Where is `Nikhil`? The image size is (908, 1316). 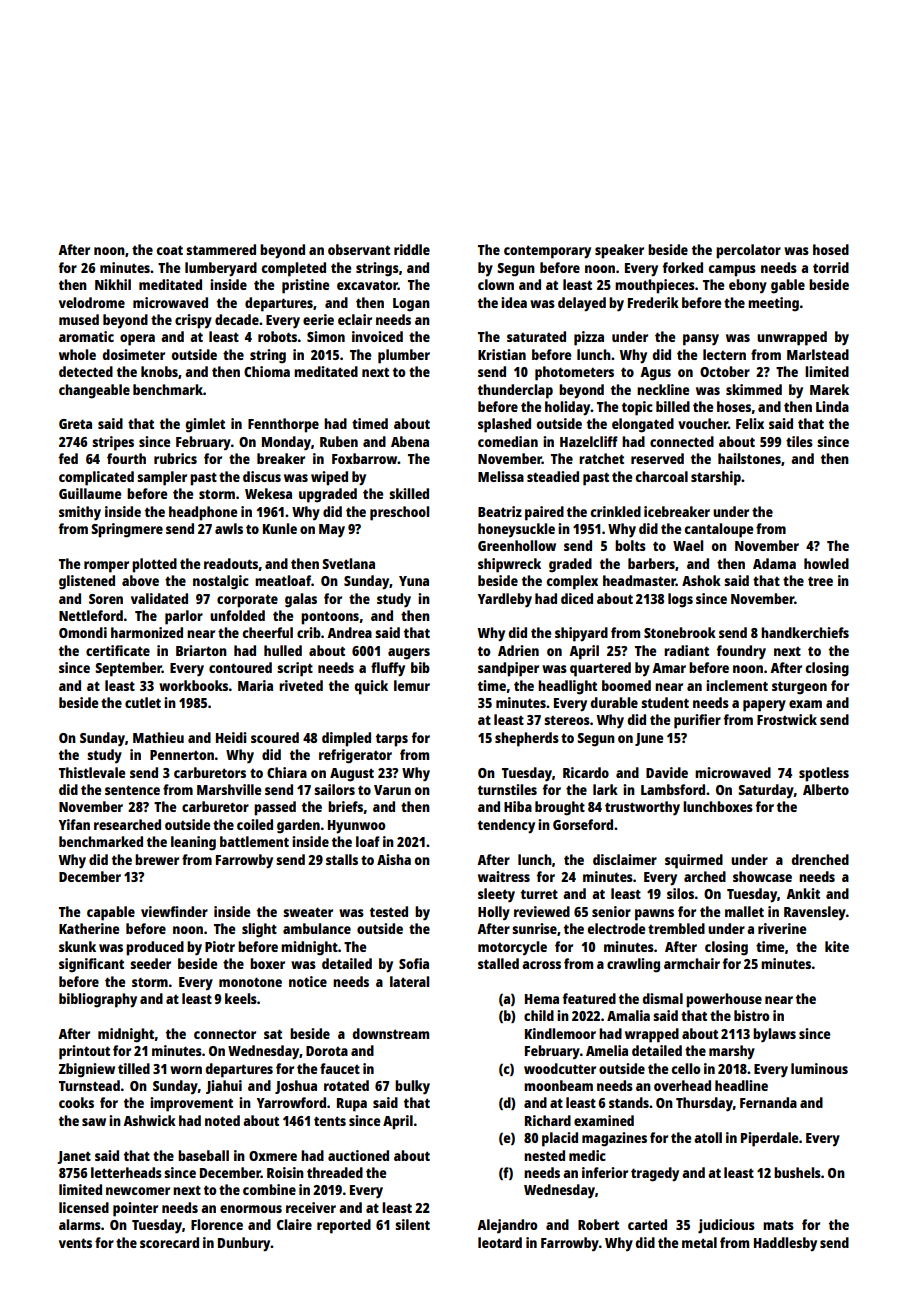
Nikhil is located at coordinates (113, 284).
